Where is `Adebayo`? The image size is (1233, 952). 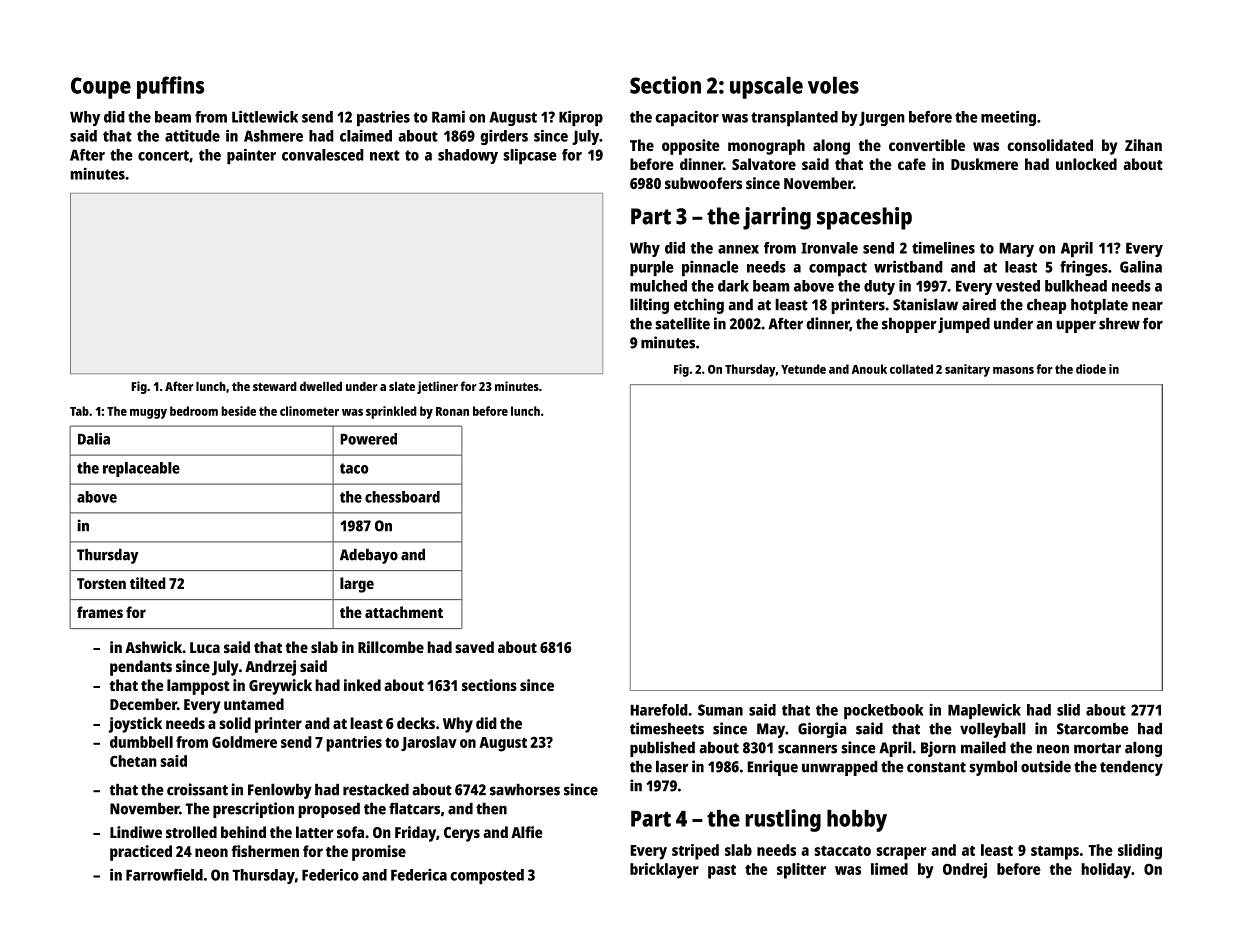
Adebayo is located at coordinates (369, 556).
